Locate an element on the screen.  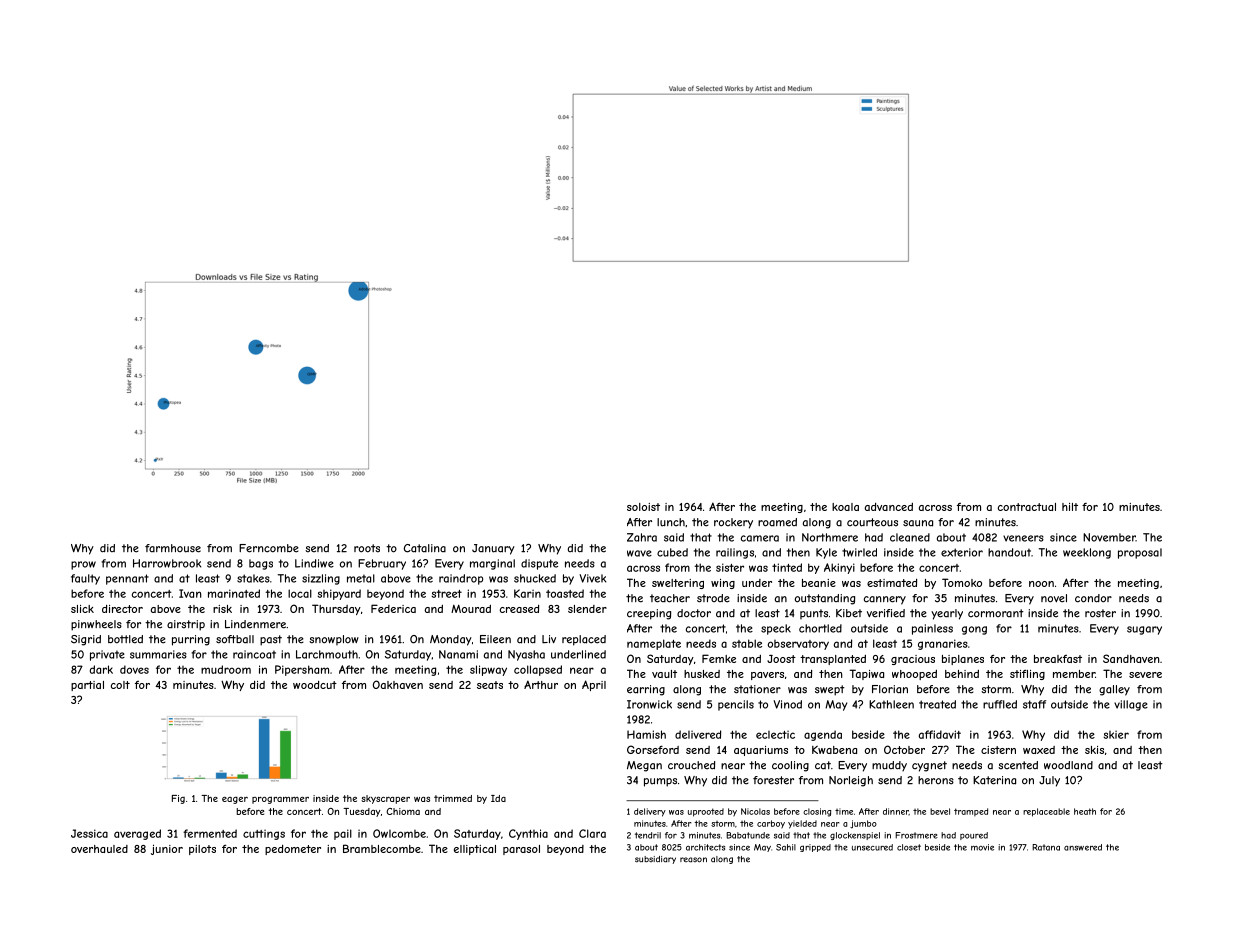
tendril is located at coordinates (648, 835).
